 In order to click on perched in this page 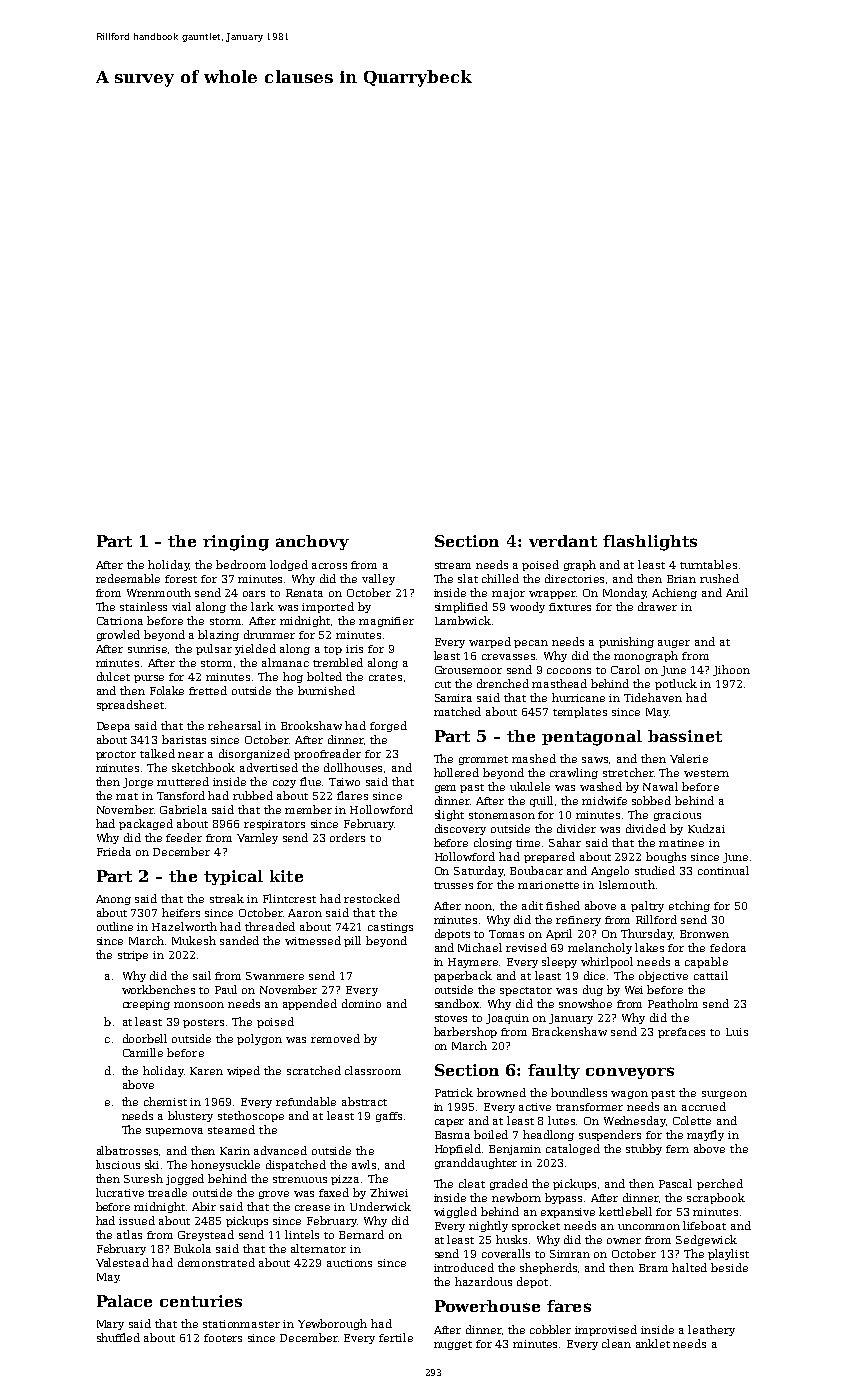, I will do `click(720, 1184)`.
